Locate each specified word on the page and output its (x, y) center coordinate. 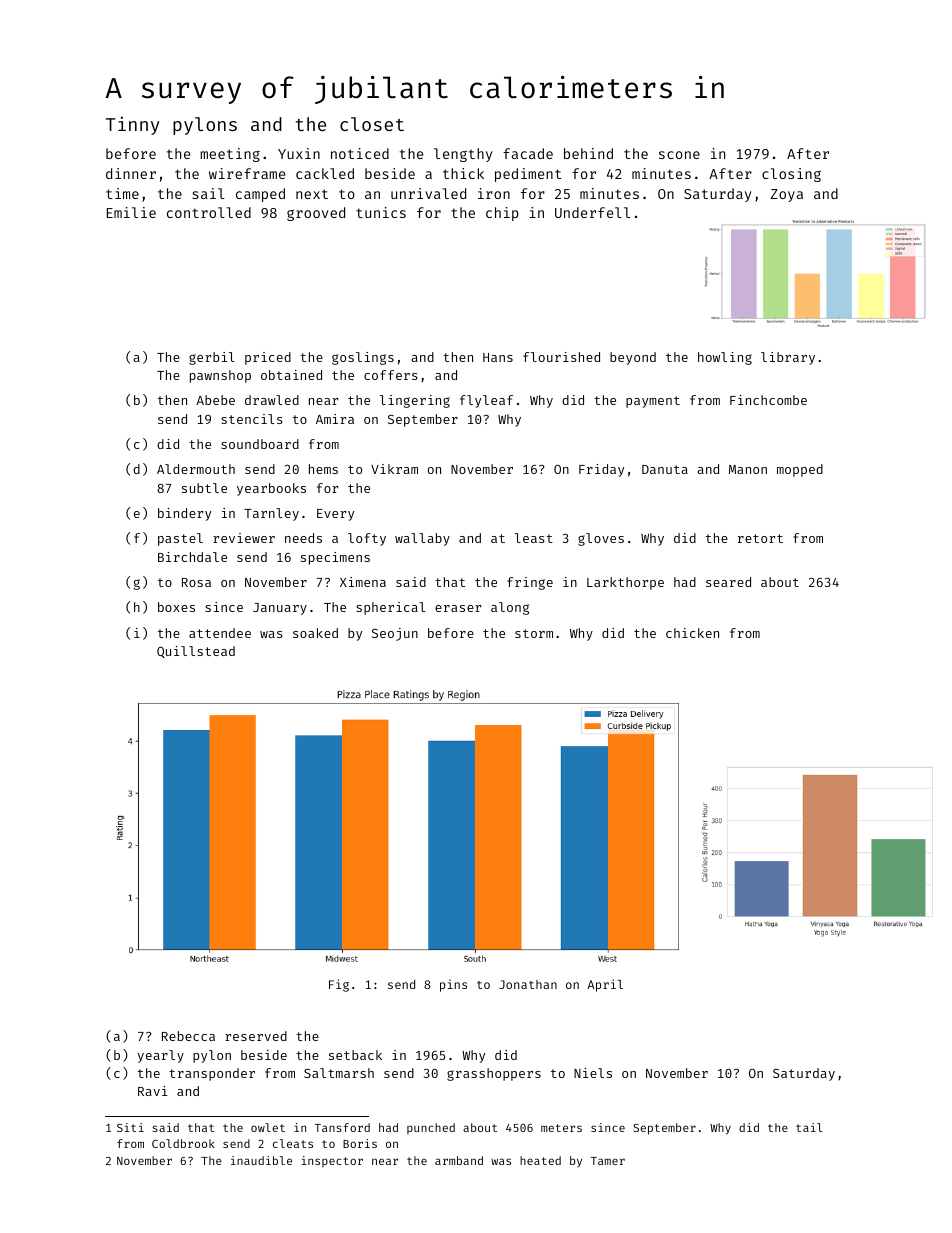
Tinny (133, 125)
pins (453, 985)
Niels (593, 1073)
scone (679, 155)
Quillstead (196, 652)
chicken (692, 633)
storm (534, 633)
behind (588, 153)
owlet (268, 1127)
